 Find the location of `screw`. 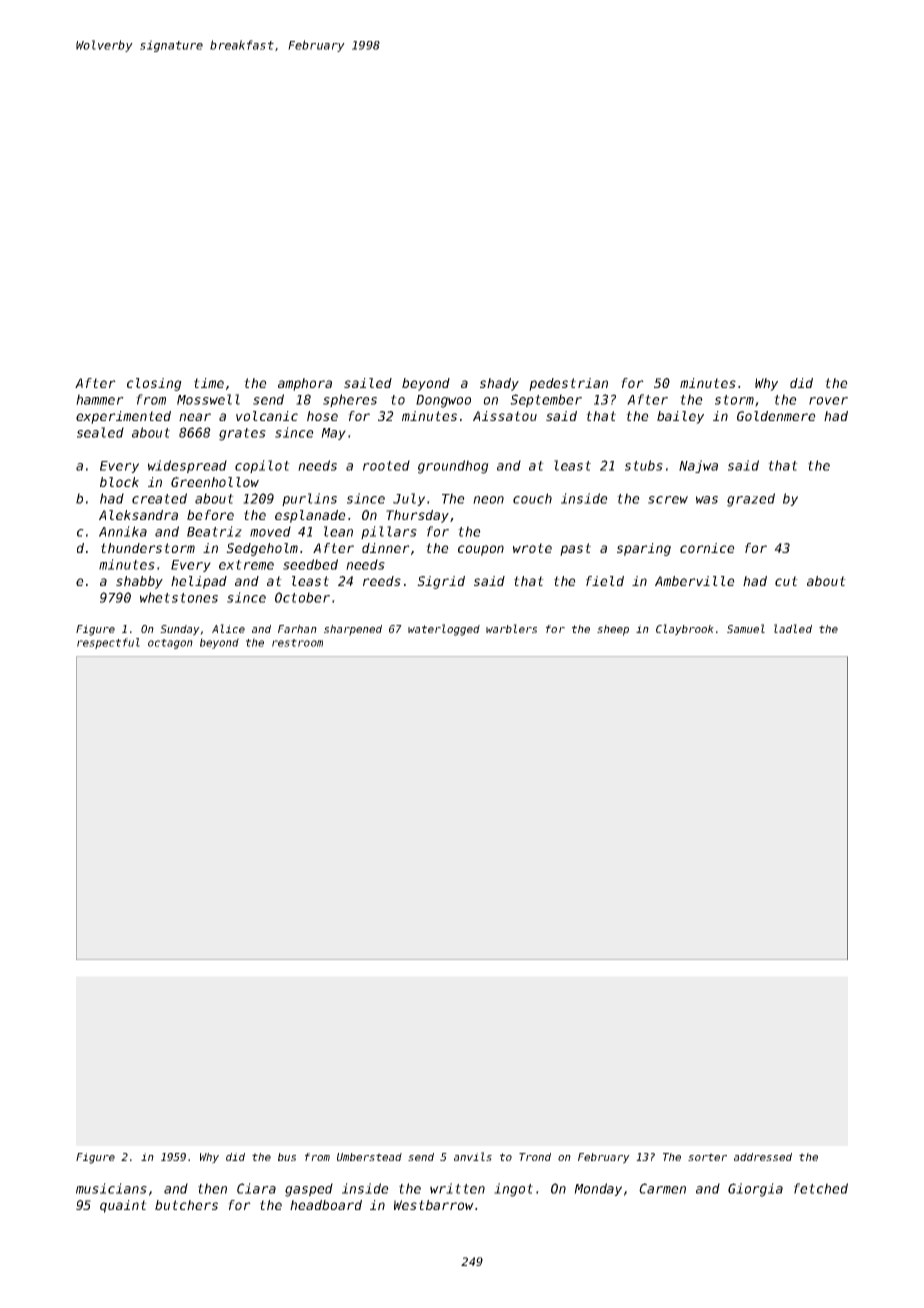

screw is located at coordinates (668, 500).
